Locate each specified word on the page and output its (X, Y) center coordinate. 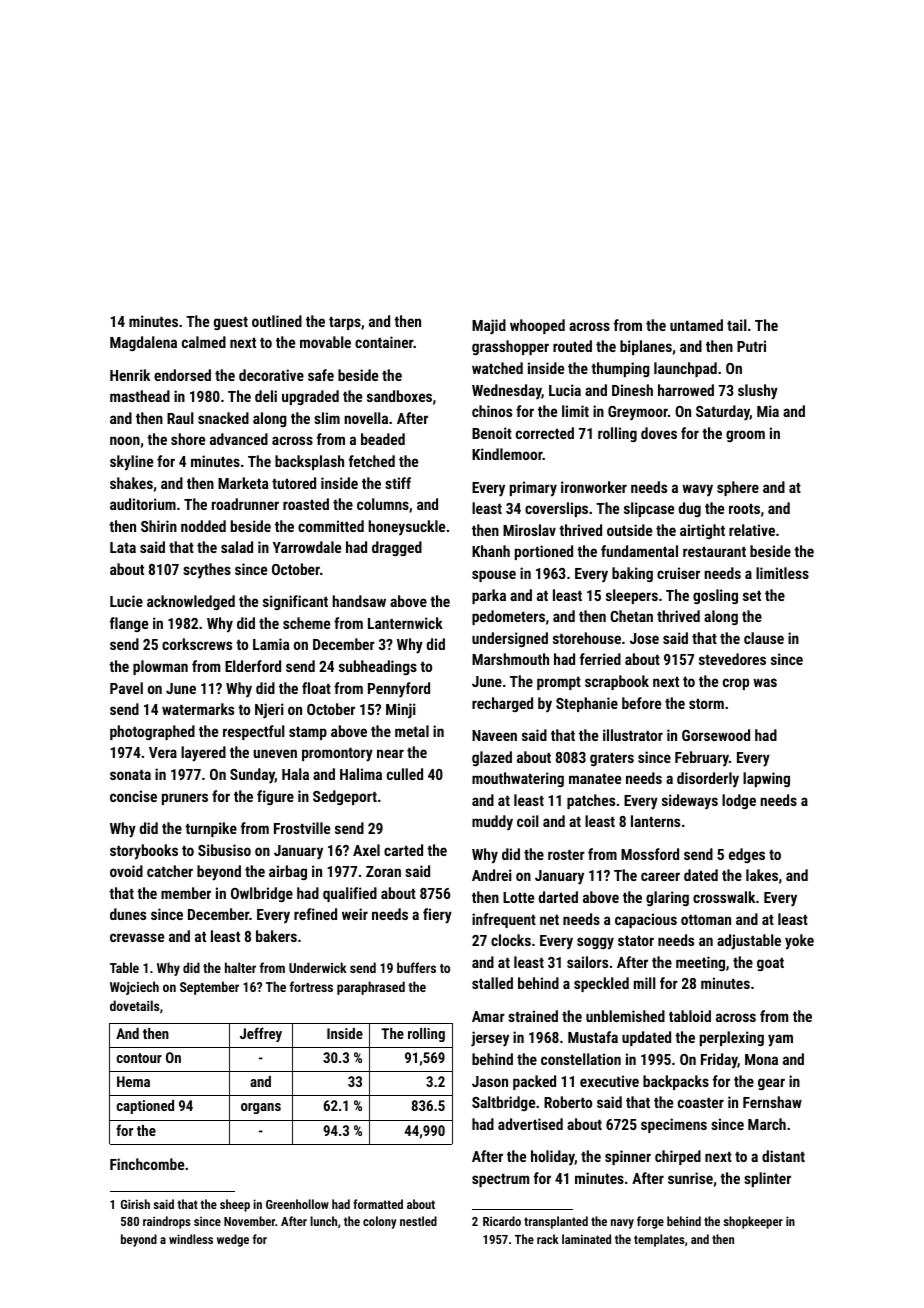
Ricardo (502, 1221)
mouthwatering (518, 779)
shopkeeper (753, 1222)
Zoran (383, 871)
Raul (180, 418)
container (384, 342)
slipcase (649, 509)
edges (747, 855)
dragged (397, 548)
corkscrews (197, 644)
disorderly (708, 780)
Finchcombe (147, 1164)
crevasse (137, 937)
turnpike (211, 829)
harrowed (686, 390)
